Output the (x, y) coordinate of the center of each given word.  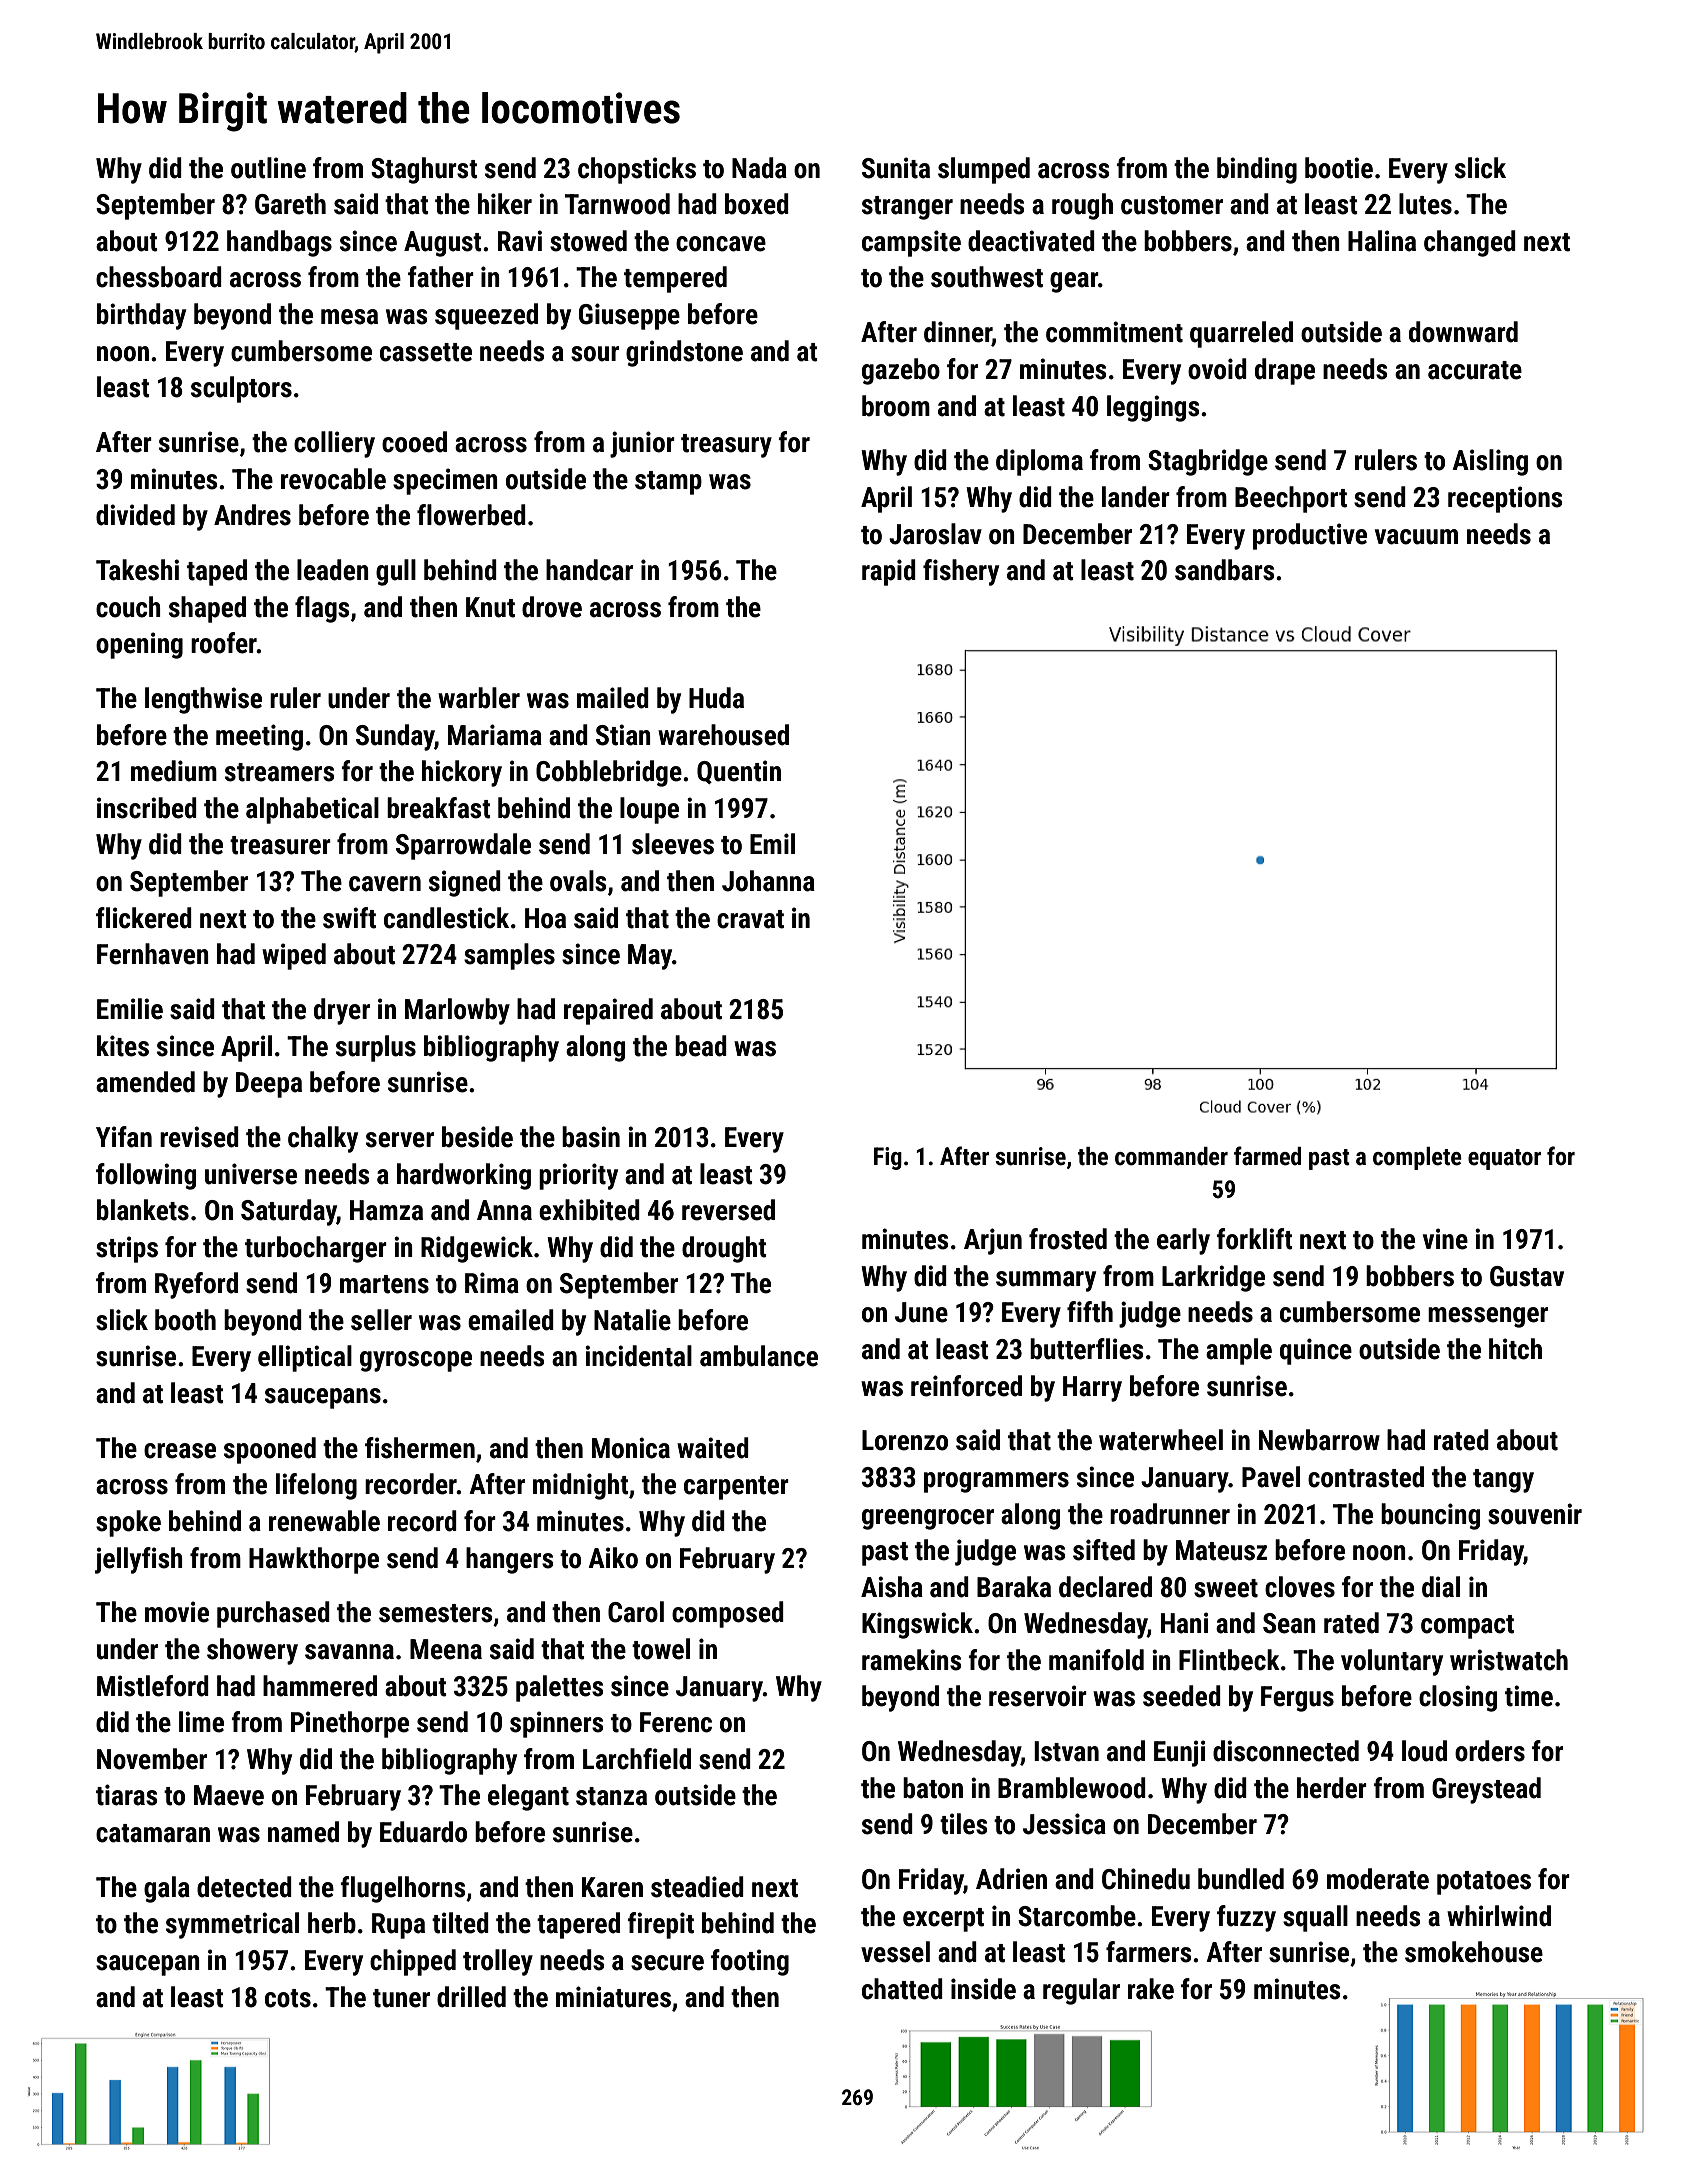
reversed (728, 1210)
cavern (385, 884)
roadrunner (1170, 1514)
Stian (623, 735)
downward (1463, 332)
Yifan (124, 1137)
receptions (1505, 499)
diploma (1039, 462)
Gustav (1527, 1276)
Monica (631, 1448)
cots (288, 1998)
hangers (509, 1560)
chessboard (159, 277)
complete (1417, 1158)
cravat (750, 919)
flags (322, 609)
